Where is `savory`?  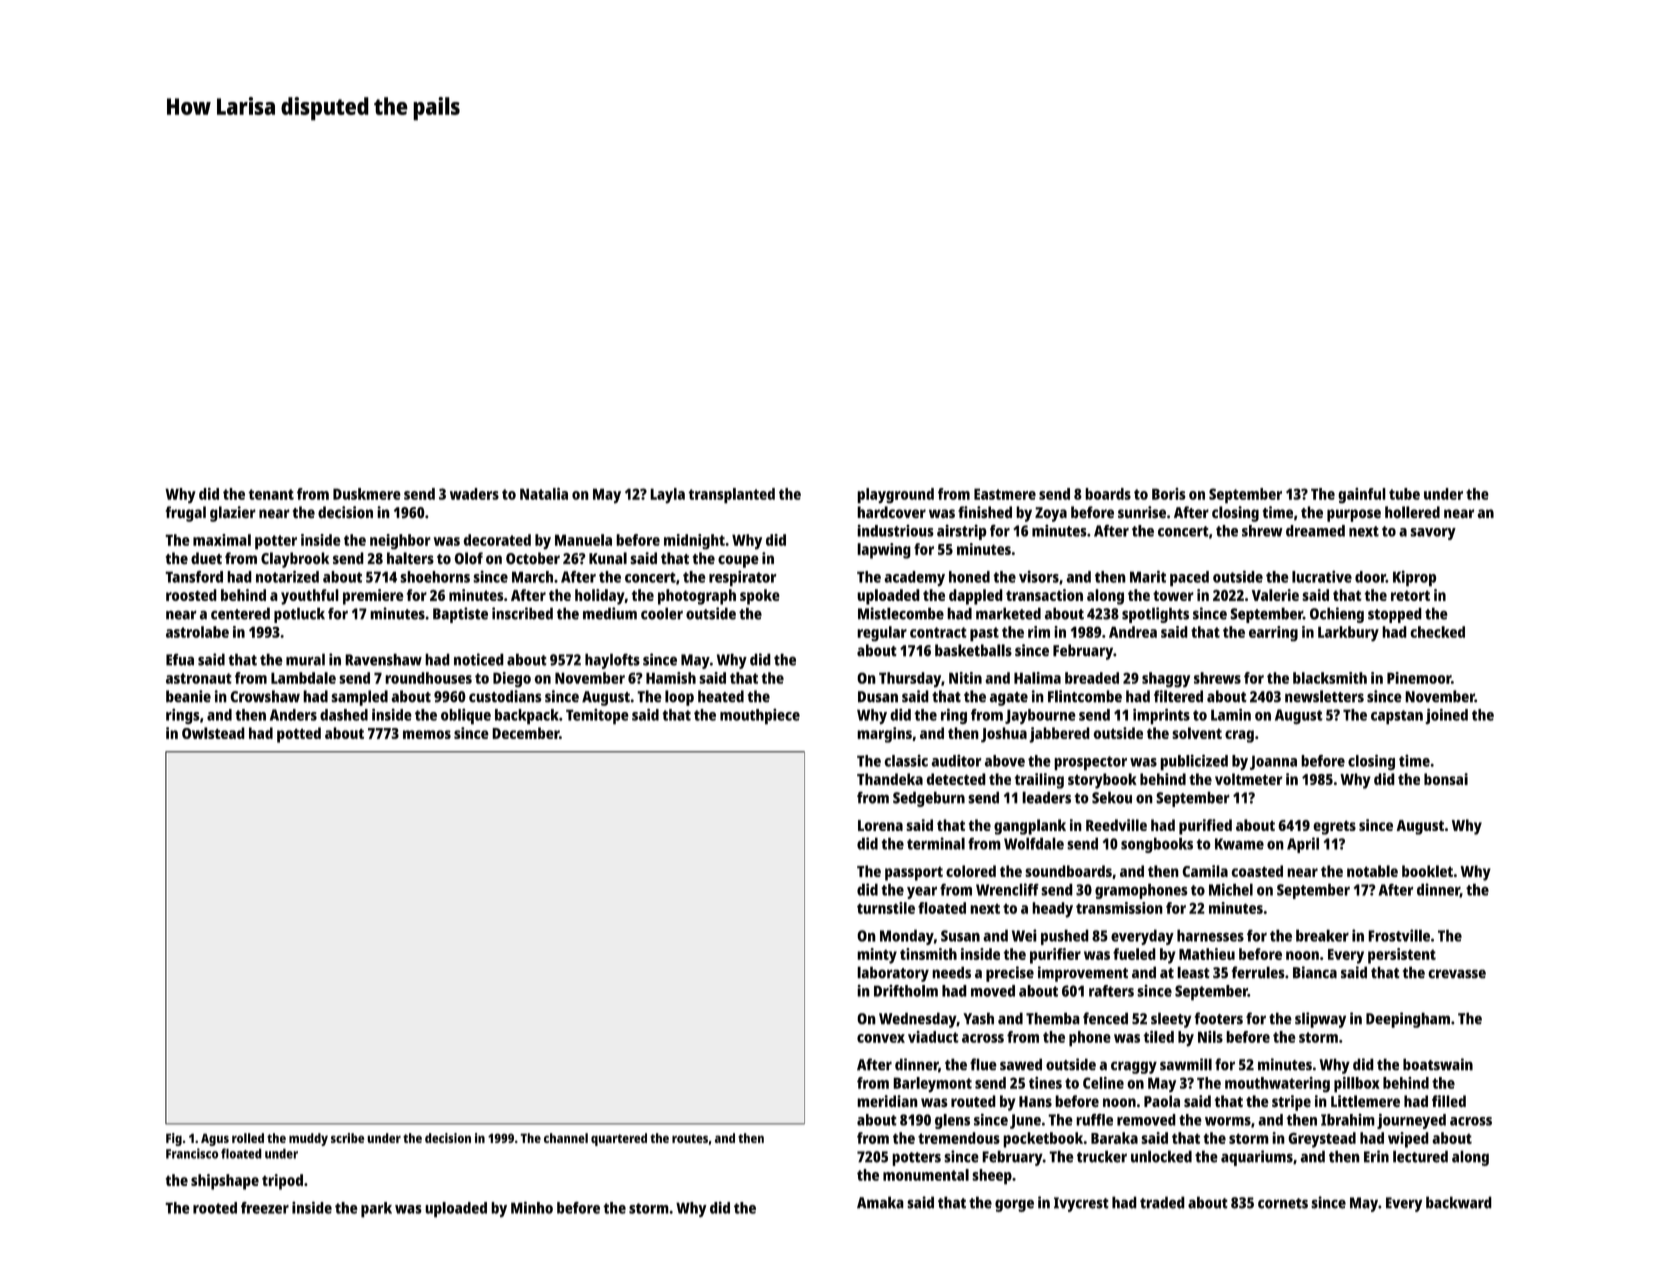 savory is located at coordinates (1433, 534).
